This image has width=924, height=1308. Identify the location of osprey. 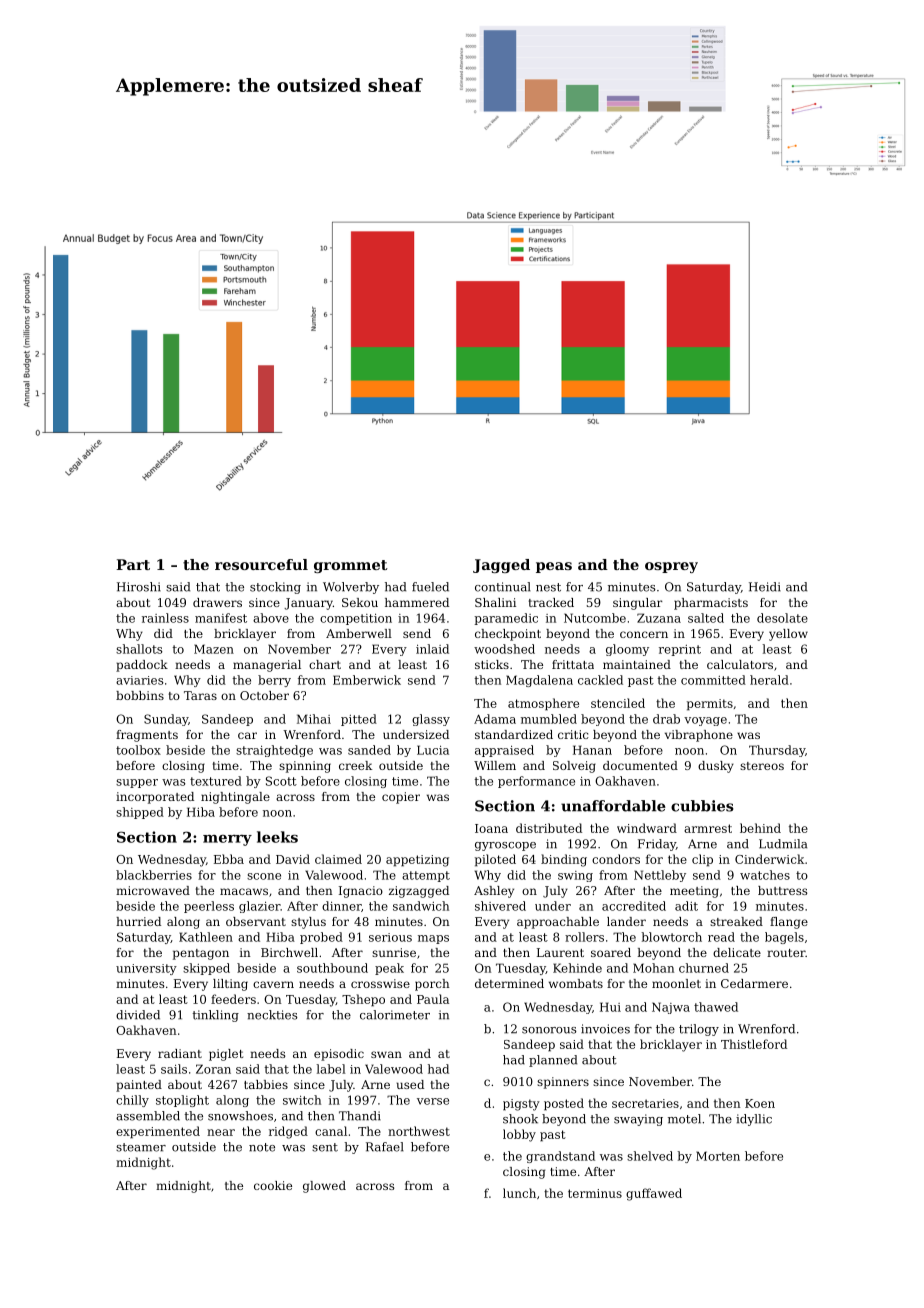
(671, 567).
